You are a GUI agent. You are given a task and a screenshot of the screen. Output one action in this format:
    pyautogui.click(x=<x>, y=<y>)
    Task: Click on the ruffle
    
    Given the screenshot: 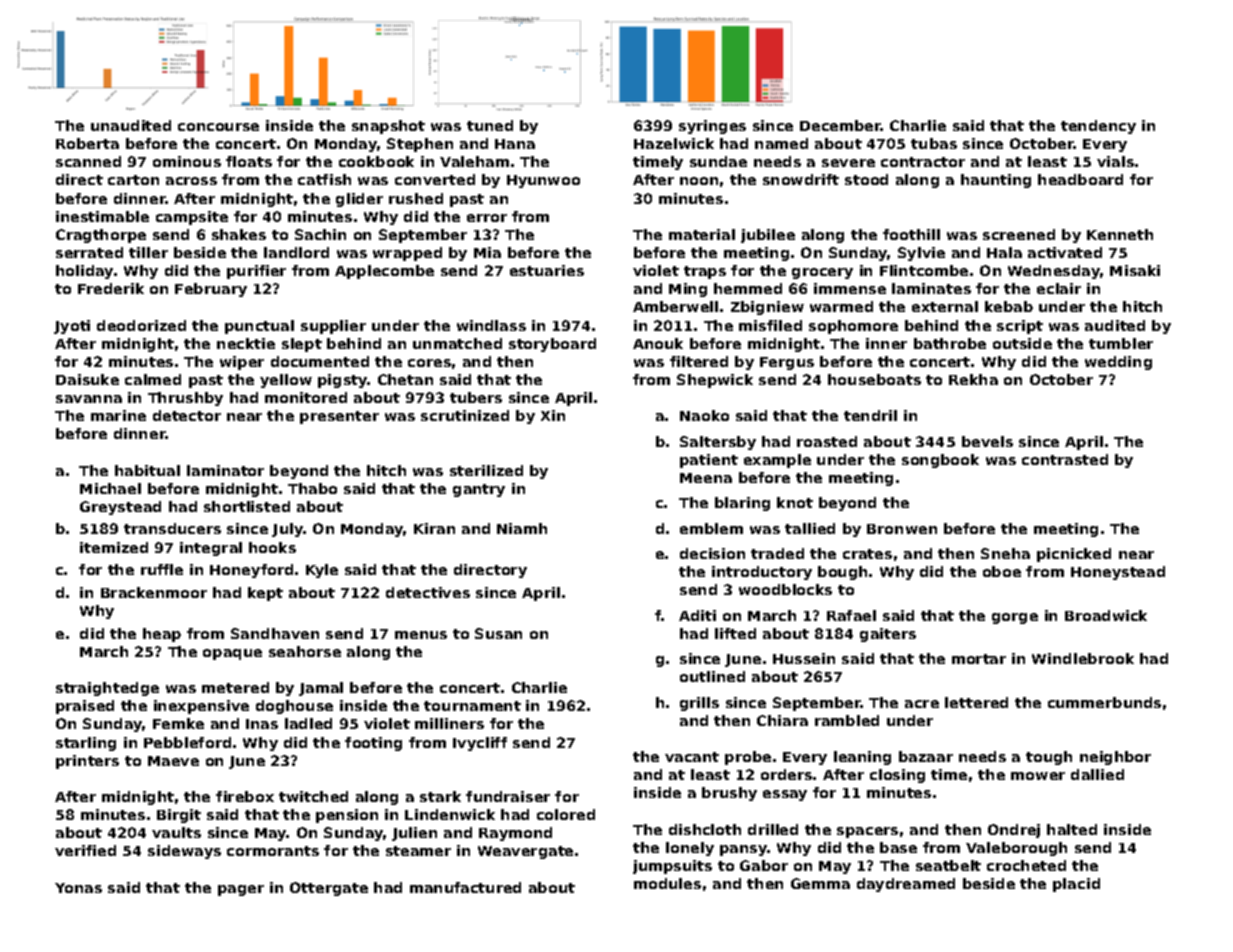 What is the action you would take?
    pyautogui.click(x=162, y=569)
